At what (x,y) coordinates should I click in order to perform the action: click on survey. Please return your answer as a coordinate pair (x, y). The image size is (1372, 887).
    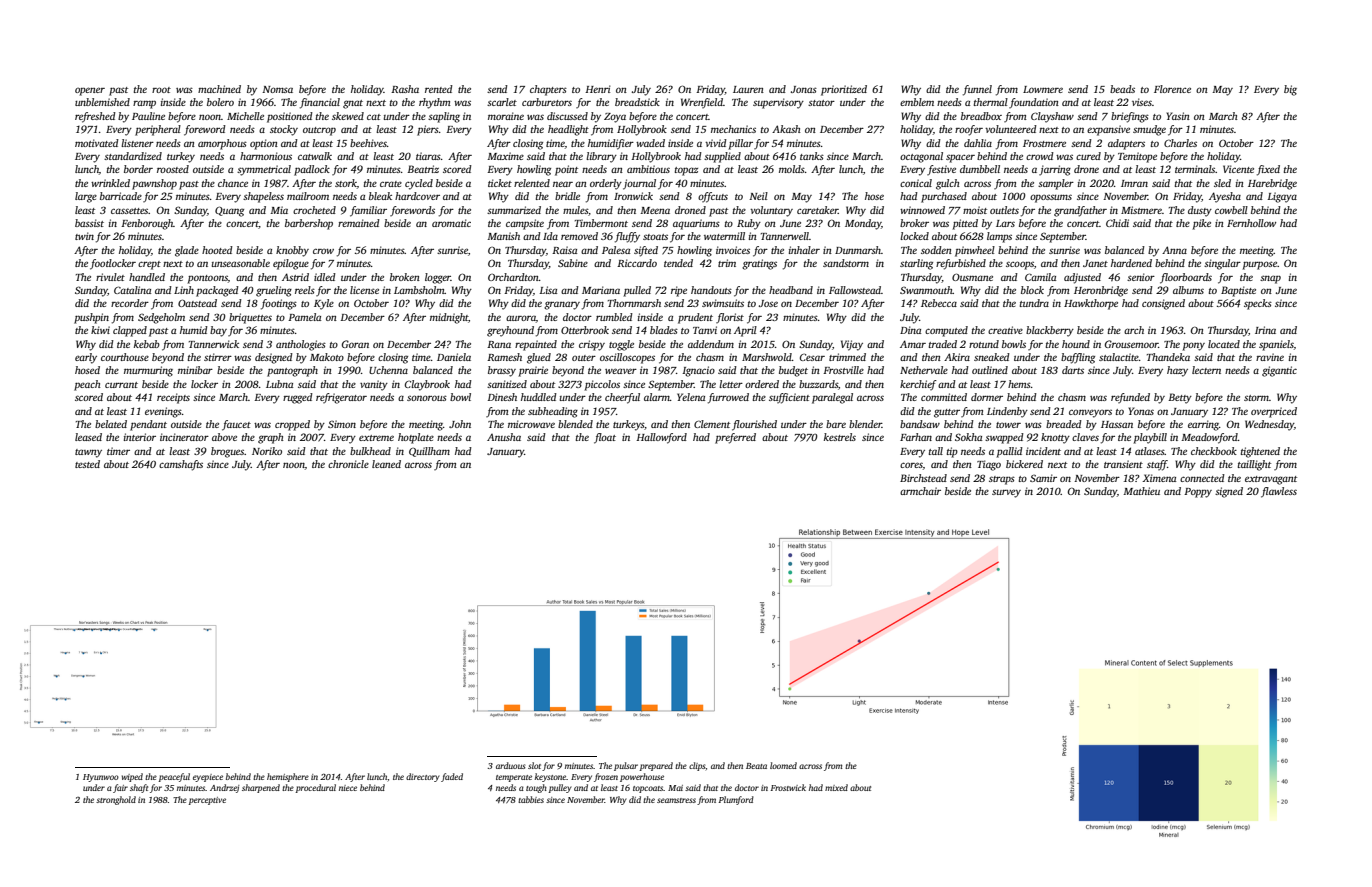
    Looking at the image, I should click on (1006, 493).
